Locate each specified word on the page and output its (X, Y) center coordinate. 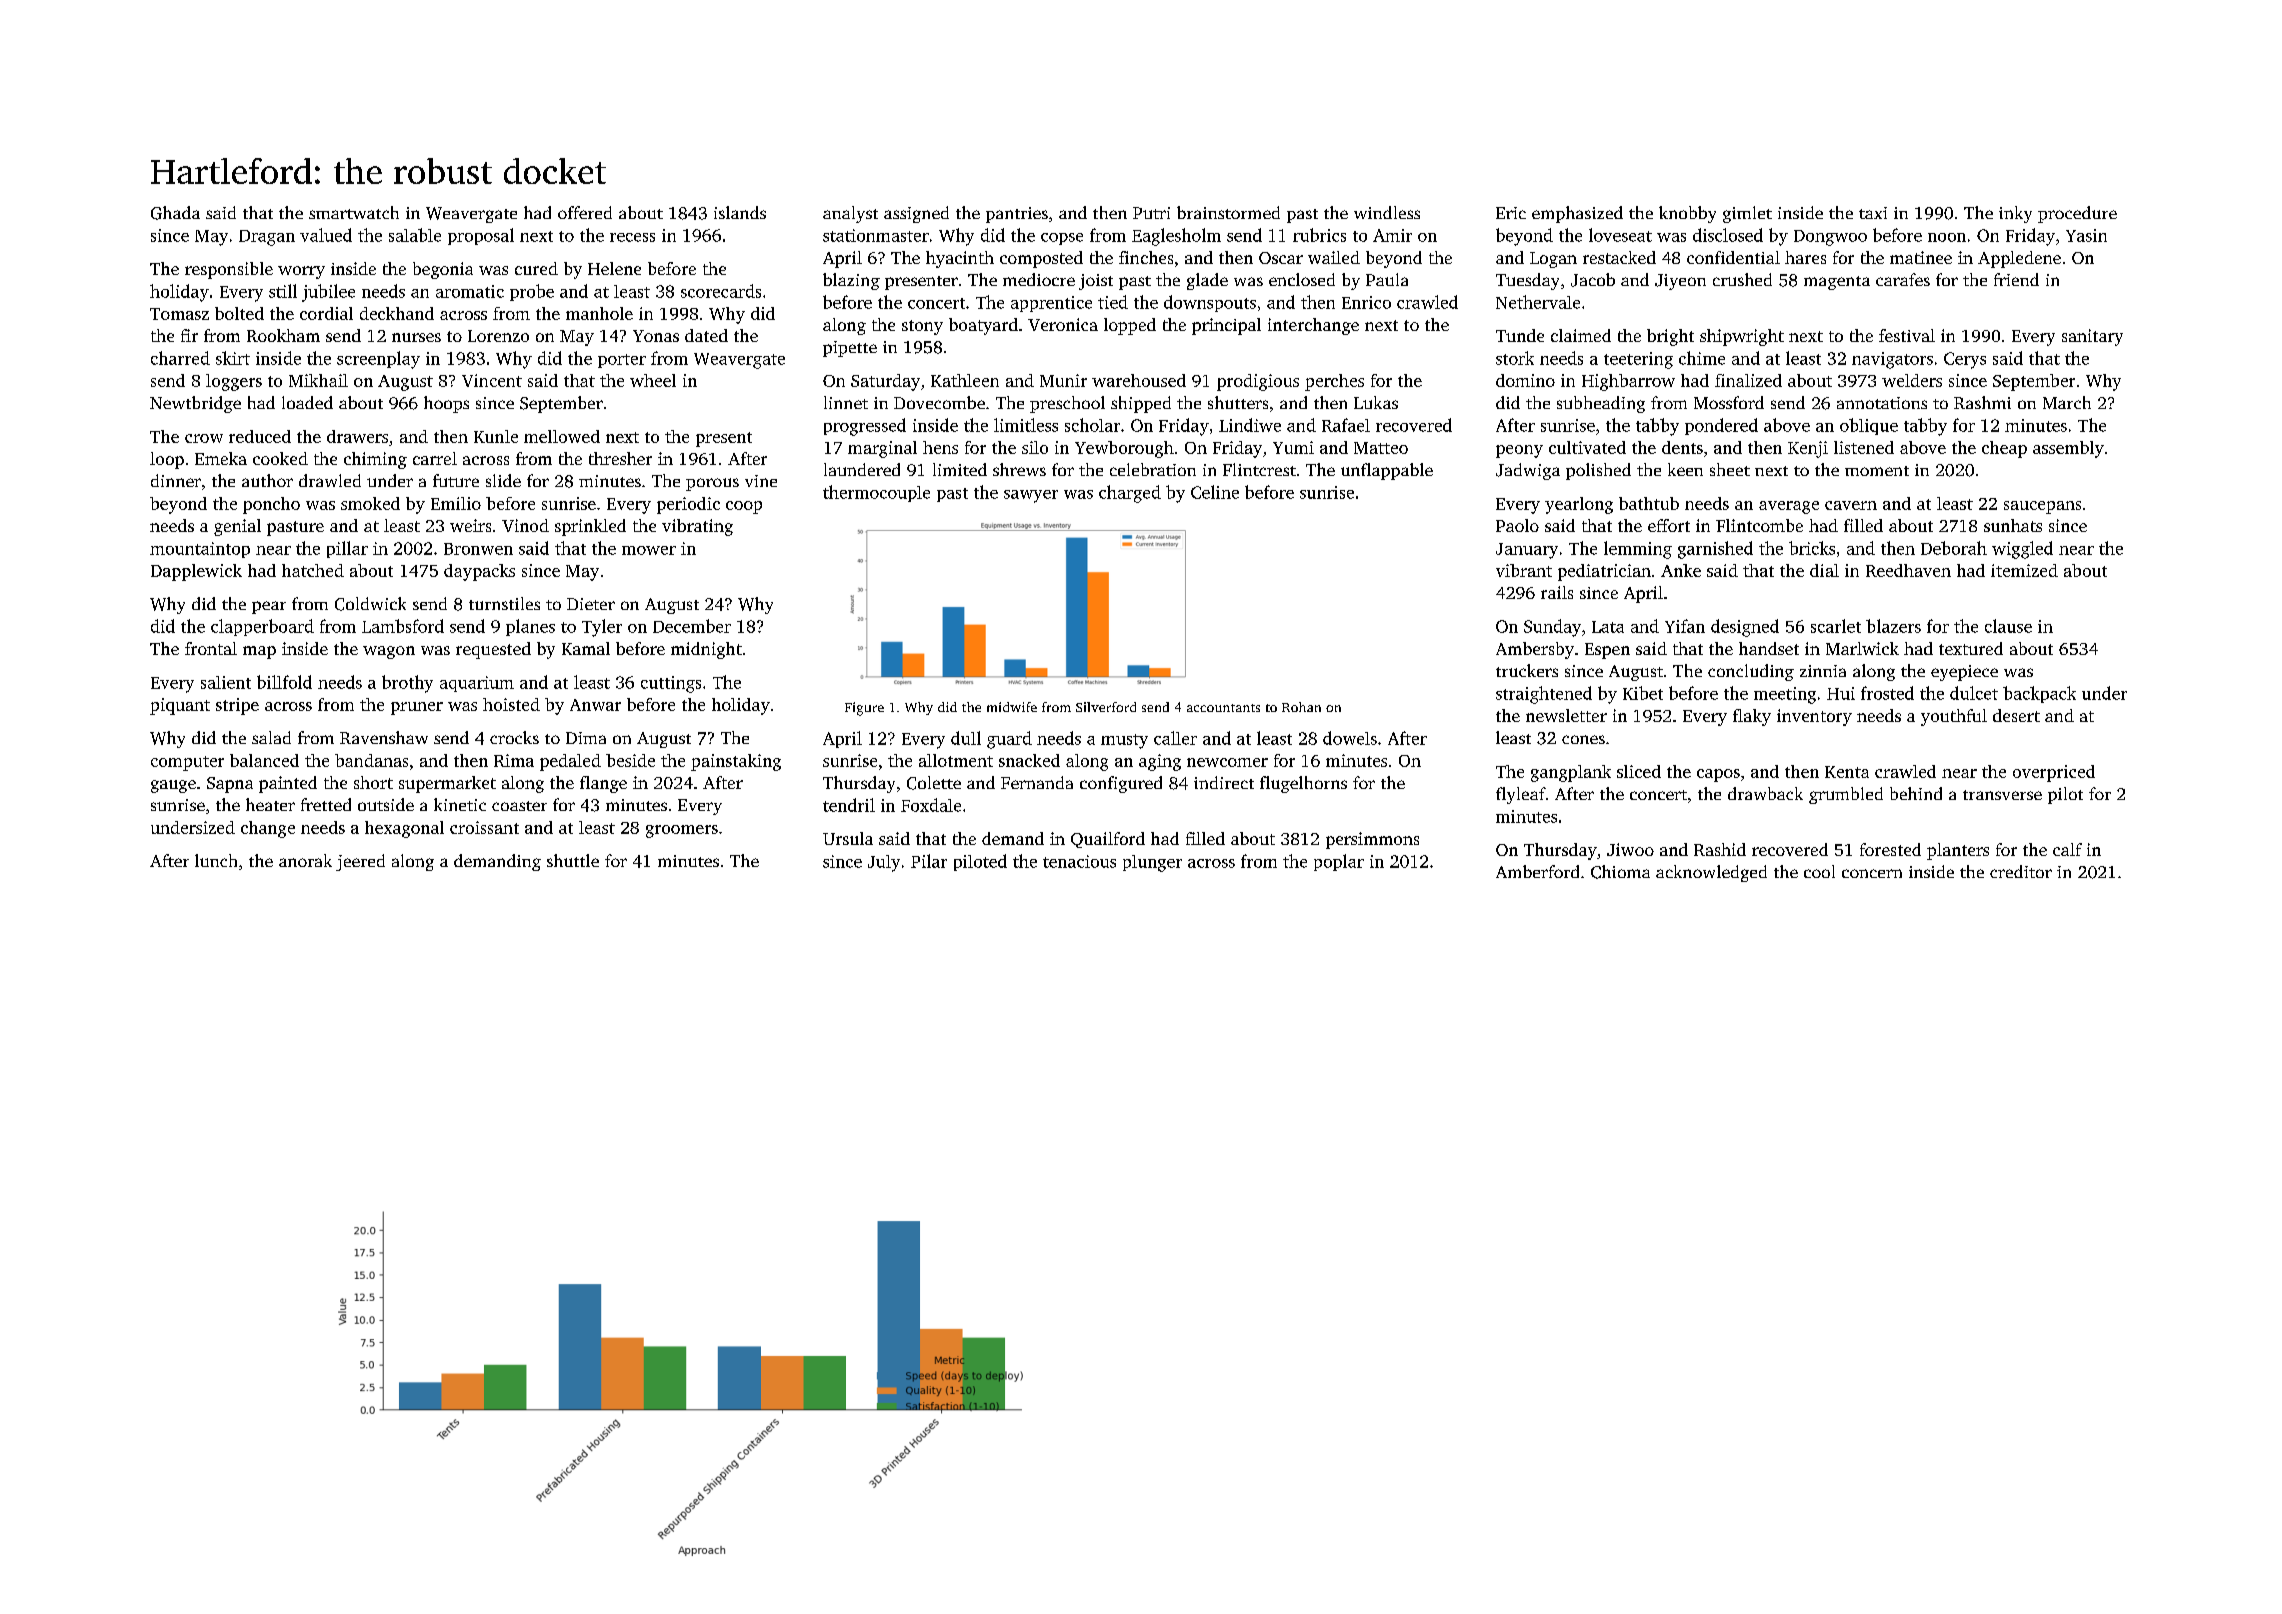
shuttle (573, 860)
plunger (1152, 863)
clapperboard (262, 627)
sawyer (1031, 496)
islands (740, 212)
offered (585, 212)
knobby (1687, 214)
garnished (1715, 550)
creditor (2021, 871)
